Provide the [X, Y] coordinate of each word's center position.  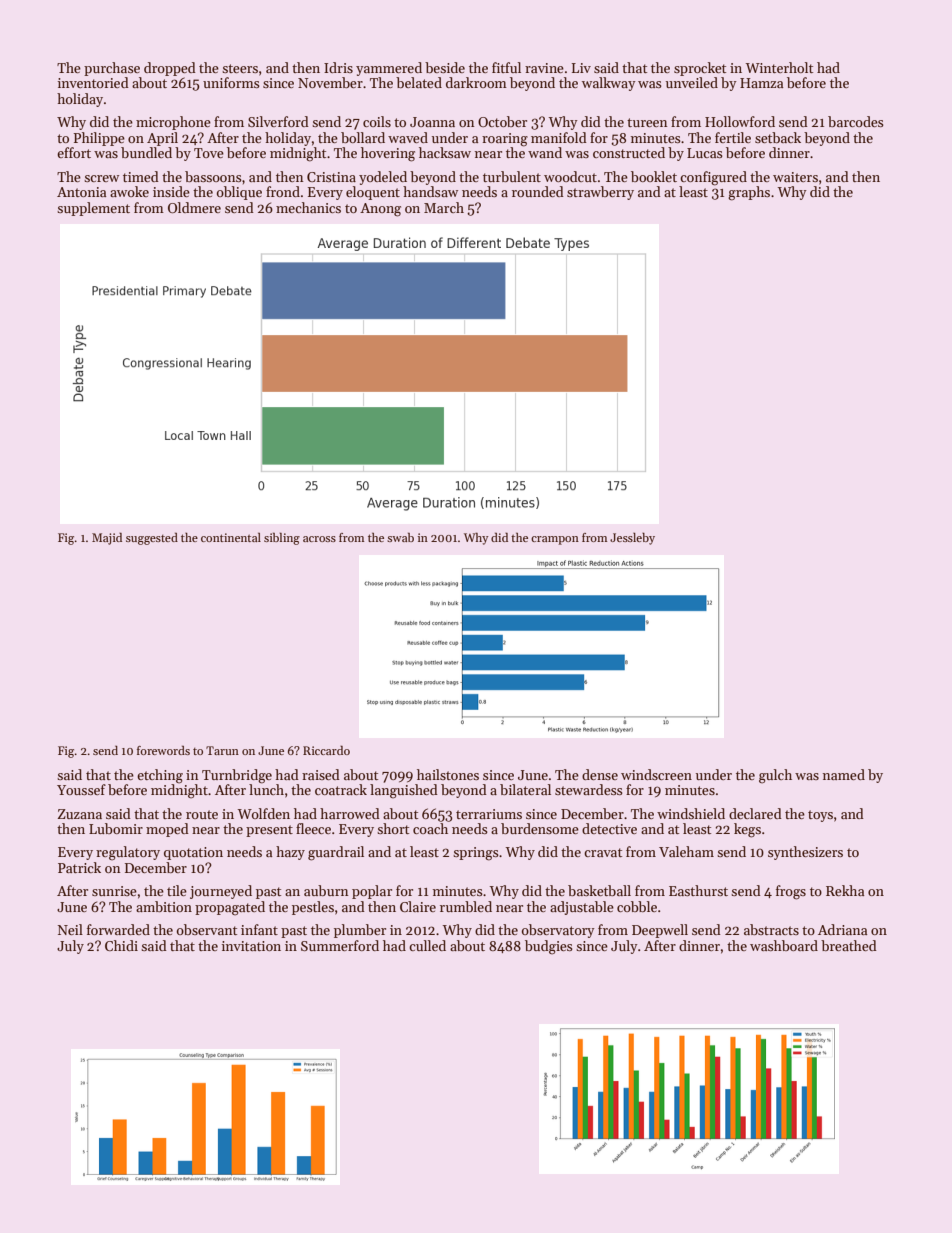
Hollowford [740, 121]
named [844, 774]
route [202, 814]
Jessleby [632, 539]
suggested [152, 538]
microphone [173, 123]
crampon [555, 540]
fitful [506, 67]
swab [400, 537]
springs [476, 854]
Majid [107, 538]
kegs [747, 830]
